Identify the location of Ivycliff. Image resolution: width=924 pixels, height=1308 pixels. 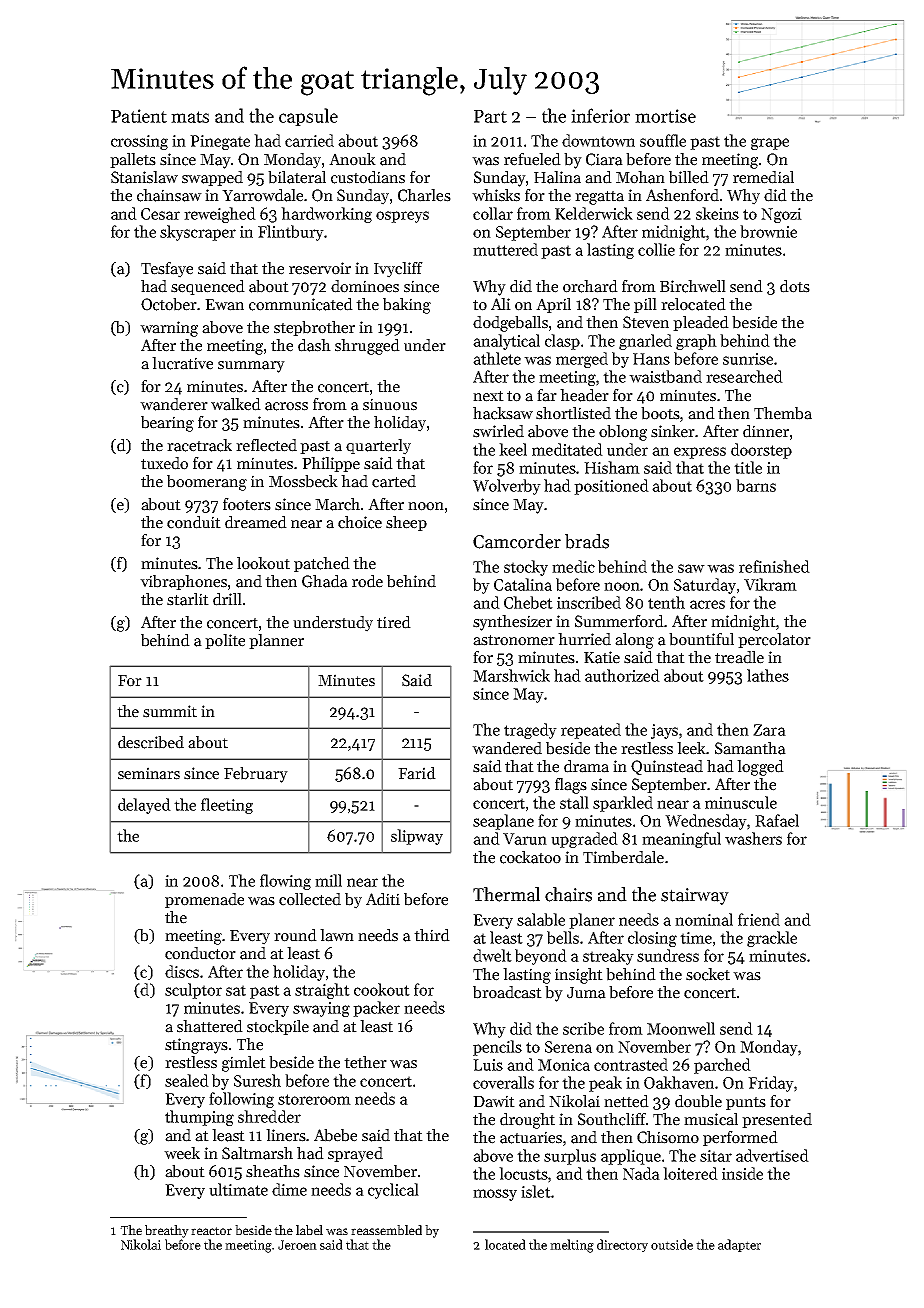
(398, 270).
